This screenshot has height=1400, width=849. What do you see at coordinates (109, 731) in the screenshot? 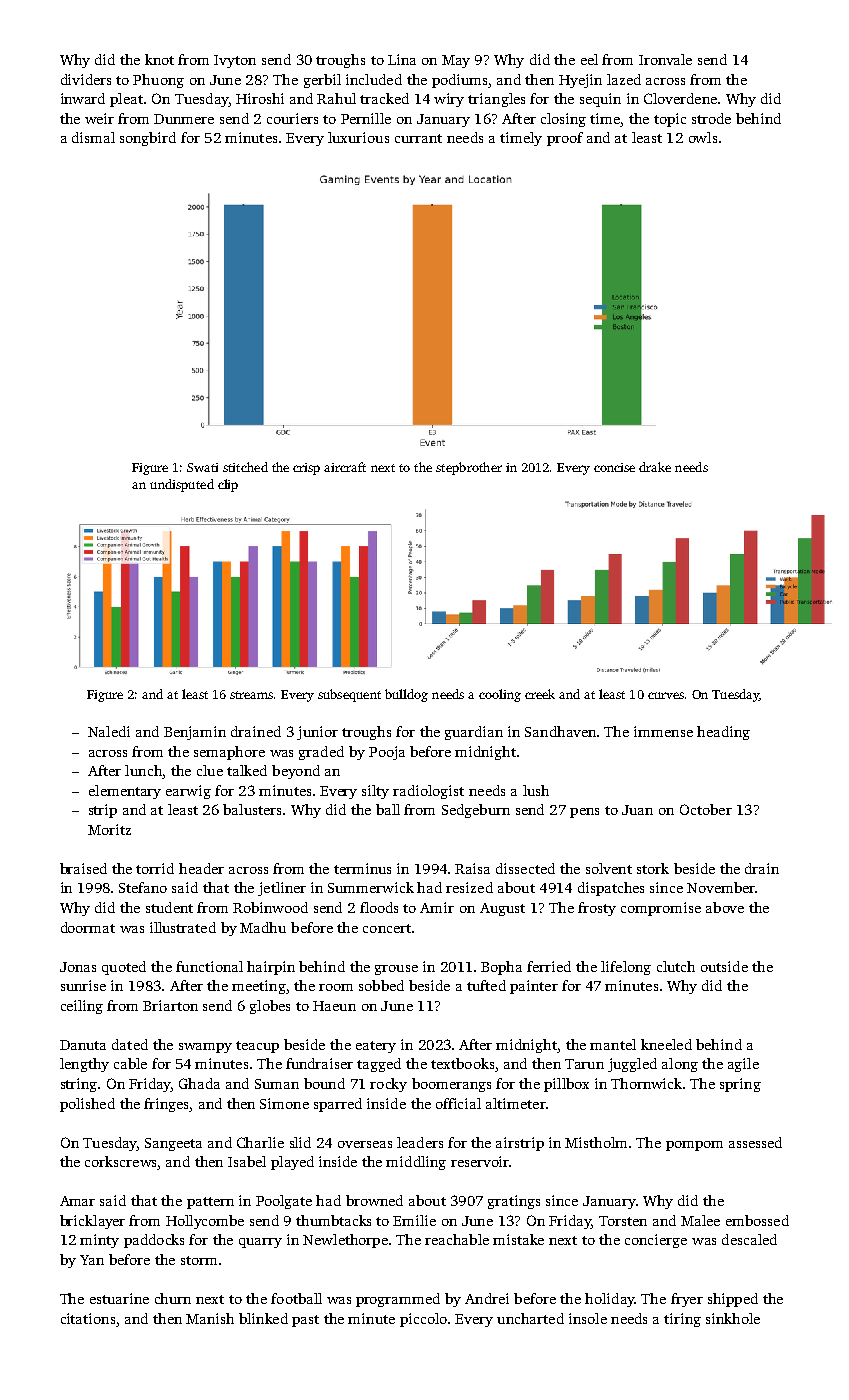
I see `Naledi` at bounding box center [109, 731].
